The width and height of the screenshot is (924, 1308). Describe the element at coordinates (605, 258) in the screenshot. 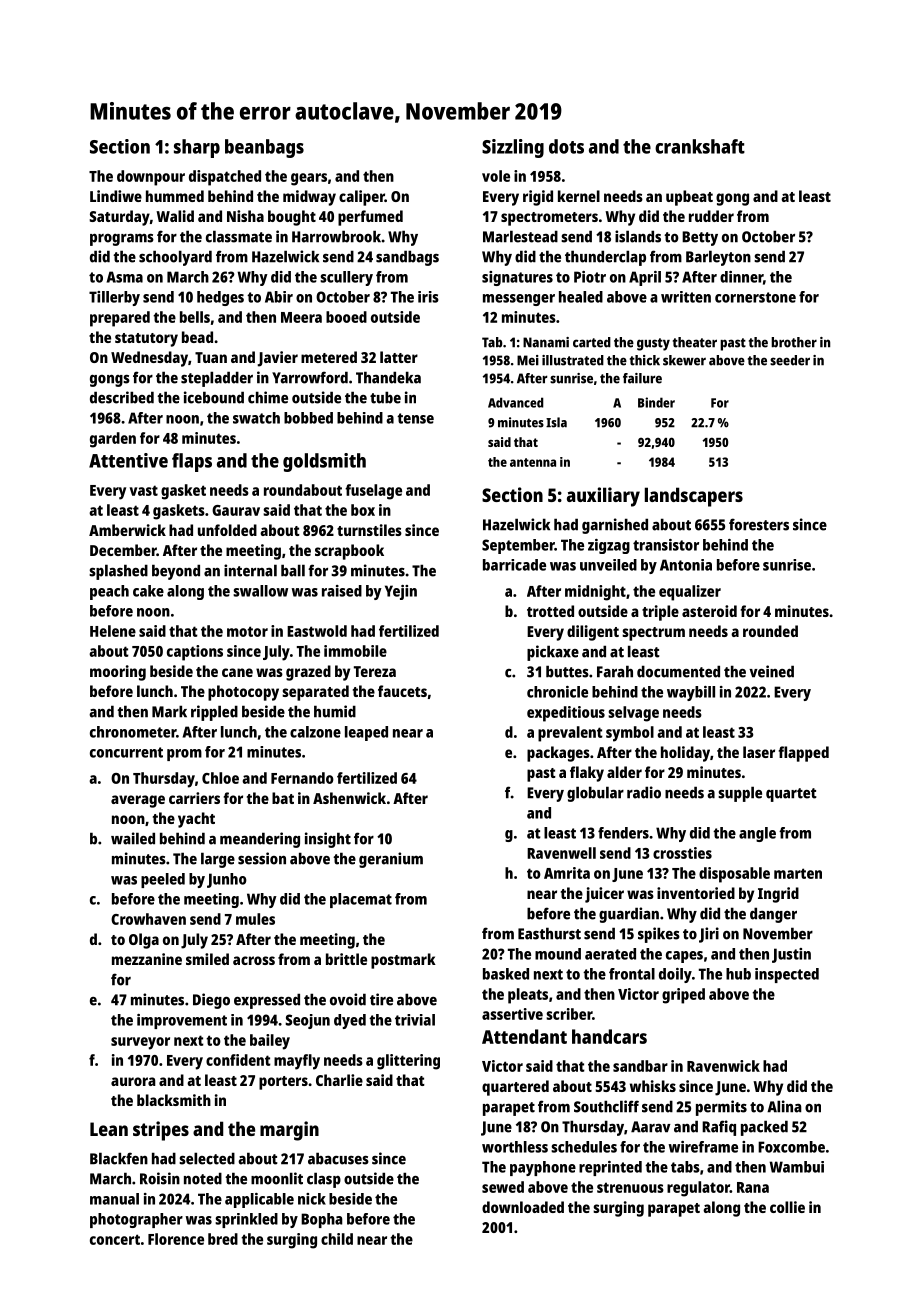

I see `thunderclap` at that location.
